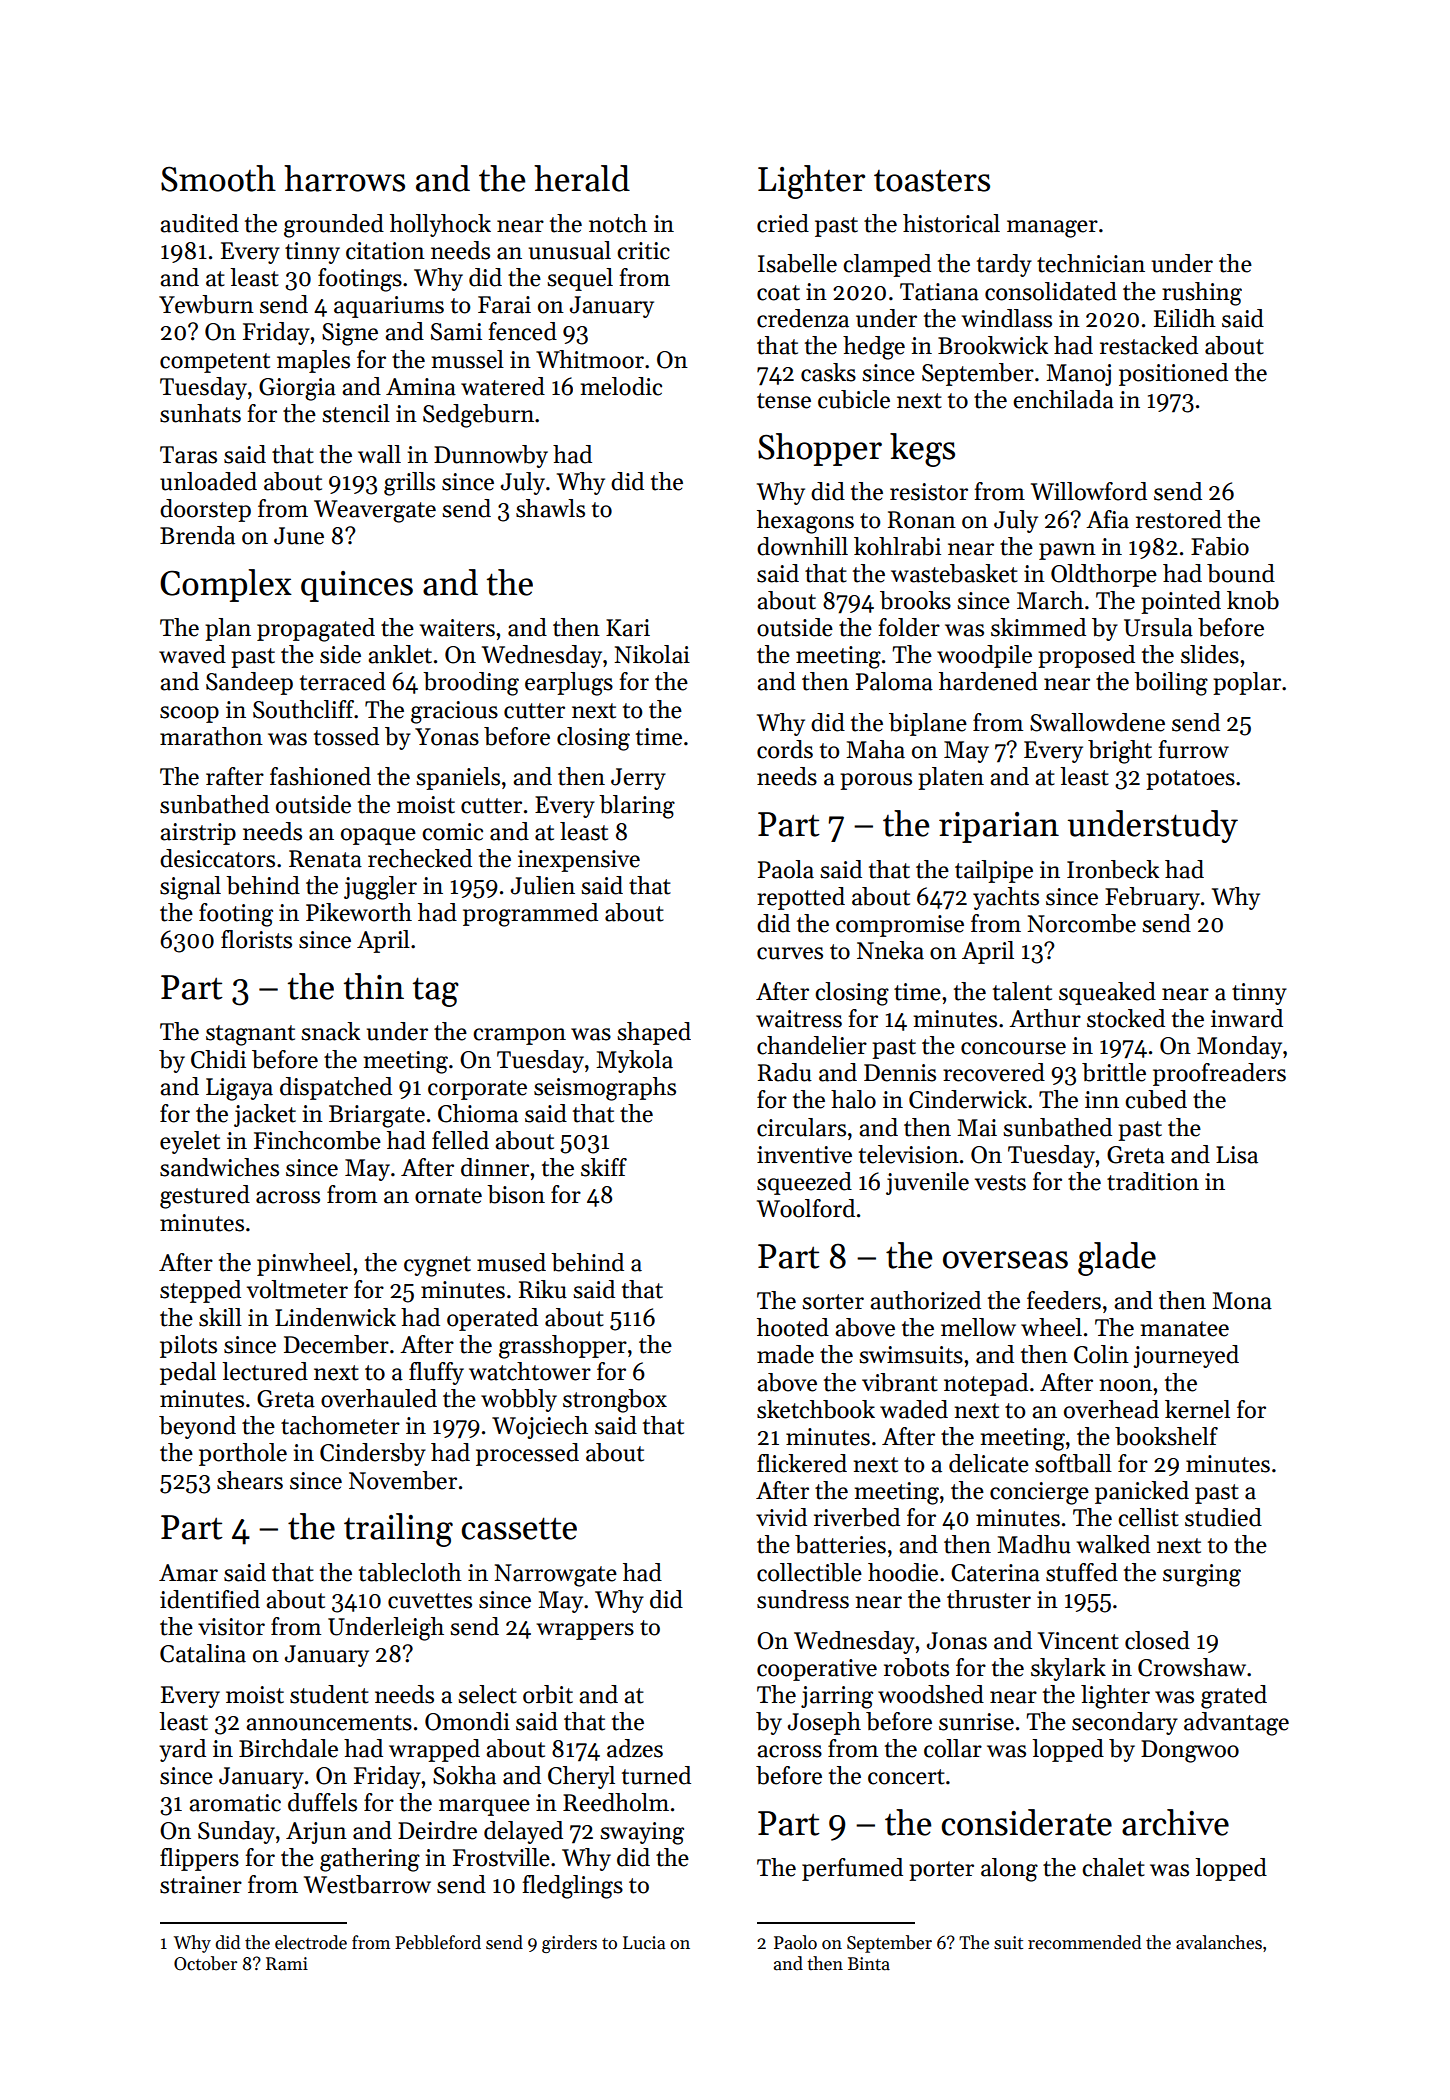 The image size is (1450, 2100). Describe the element at coordinates (190, 888) in the screenshot. I see `signal` at that location.
